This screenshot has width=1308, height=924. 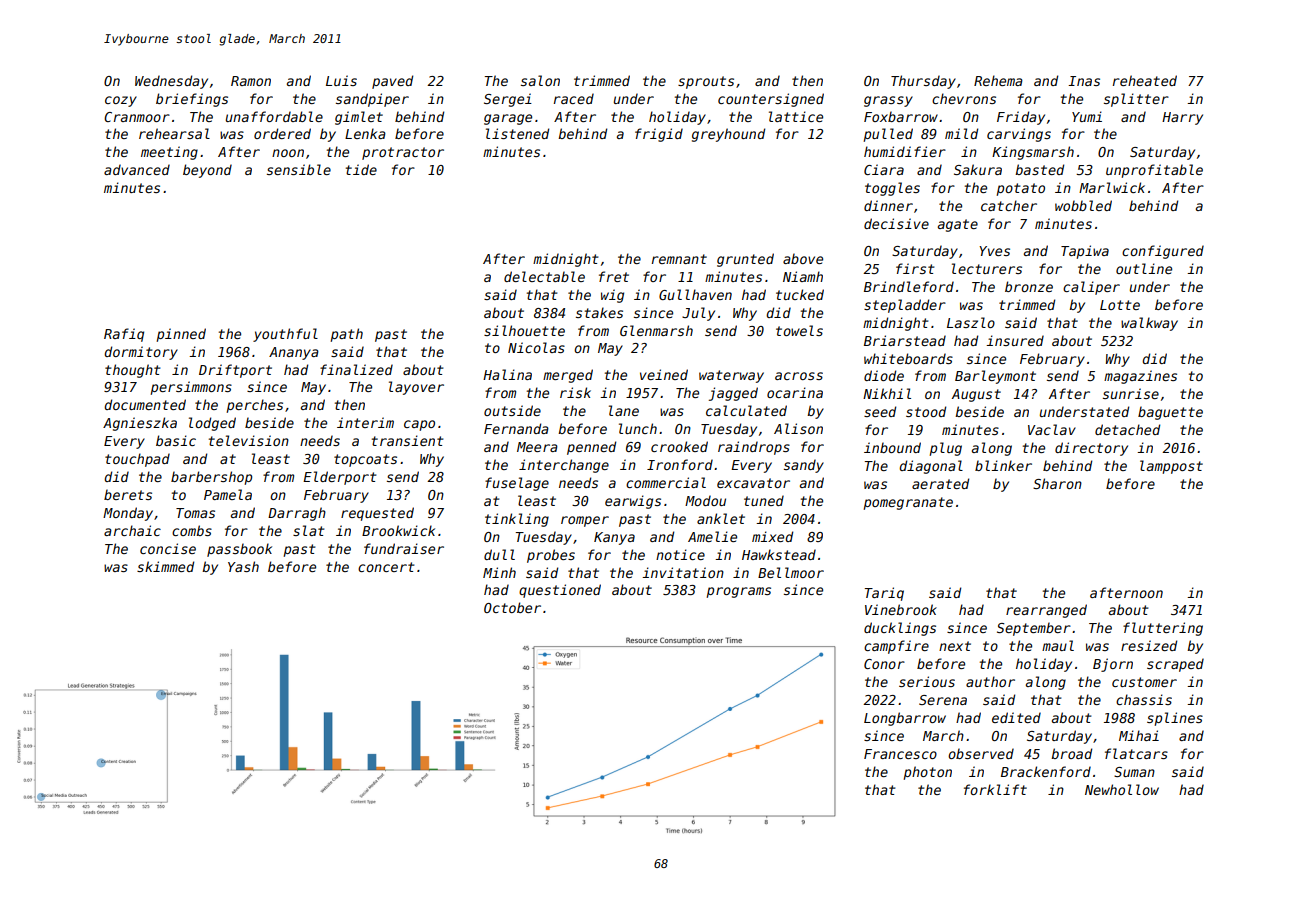 What do you see at coordinates (1084, 81) in the screenshot?
I see `Inas` at bounding box center [1084, 81].
